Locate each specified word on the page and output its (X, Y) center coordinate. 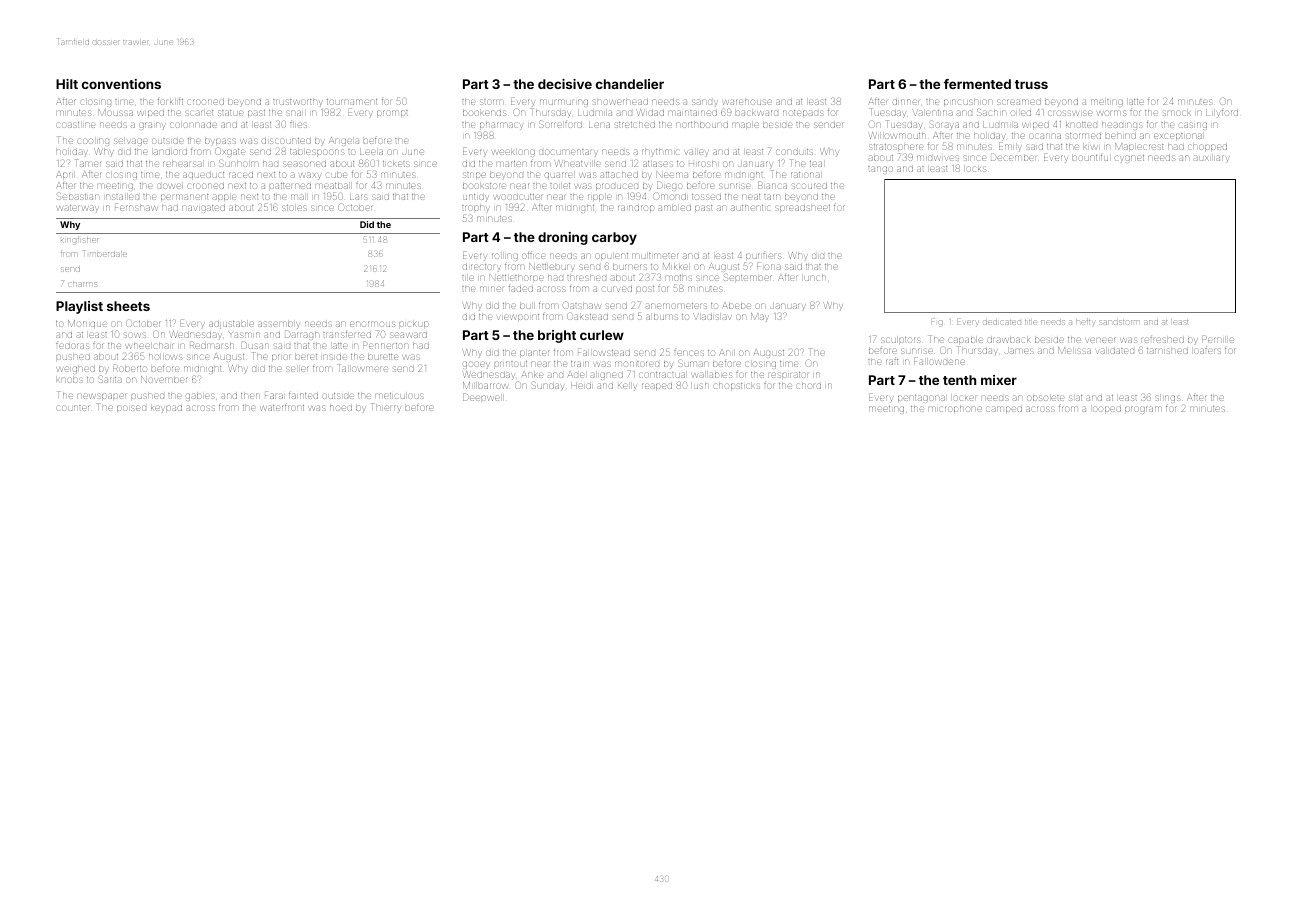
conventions (121, 84)
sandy (704, 103)
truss (1031, 84)
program (1143, 410)
